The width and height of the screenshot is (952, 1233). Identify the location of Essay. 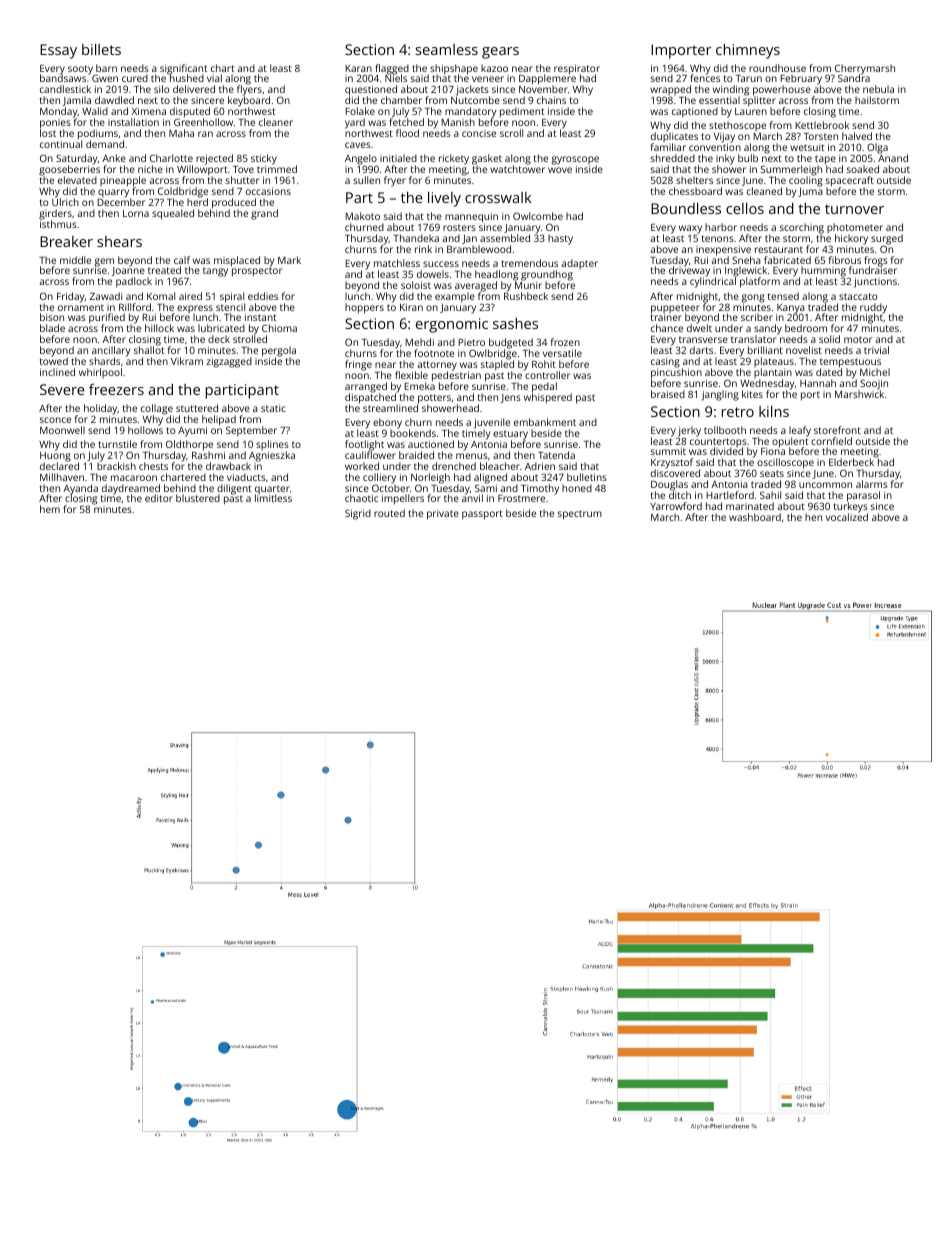
(58, 51).
